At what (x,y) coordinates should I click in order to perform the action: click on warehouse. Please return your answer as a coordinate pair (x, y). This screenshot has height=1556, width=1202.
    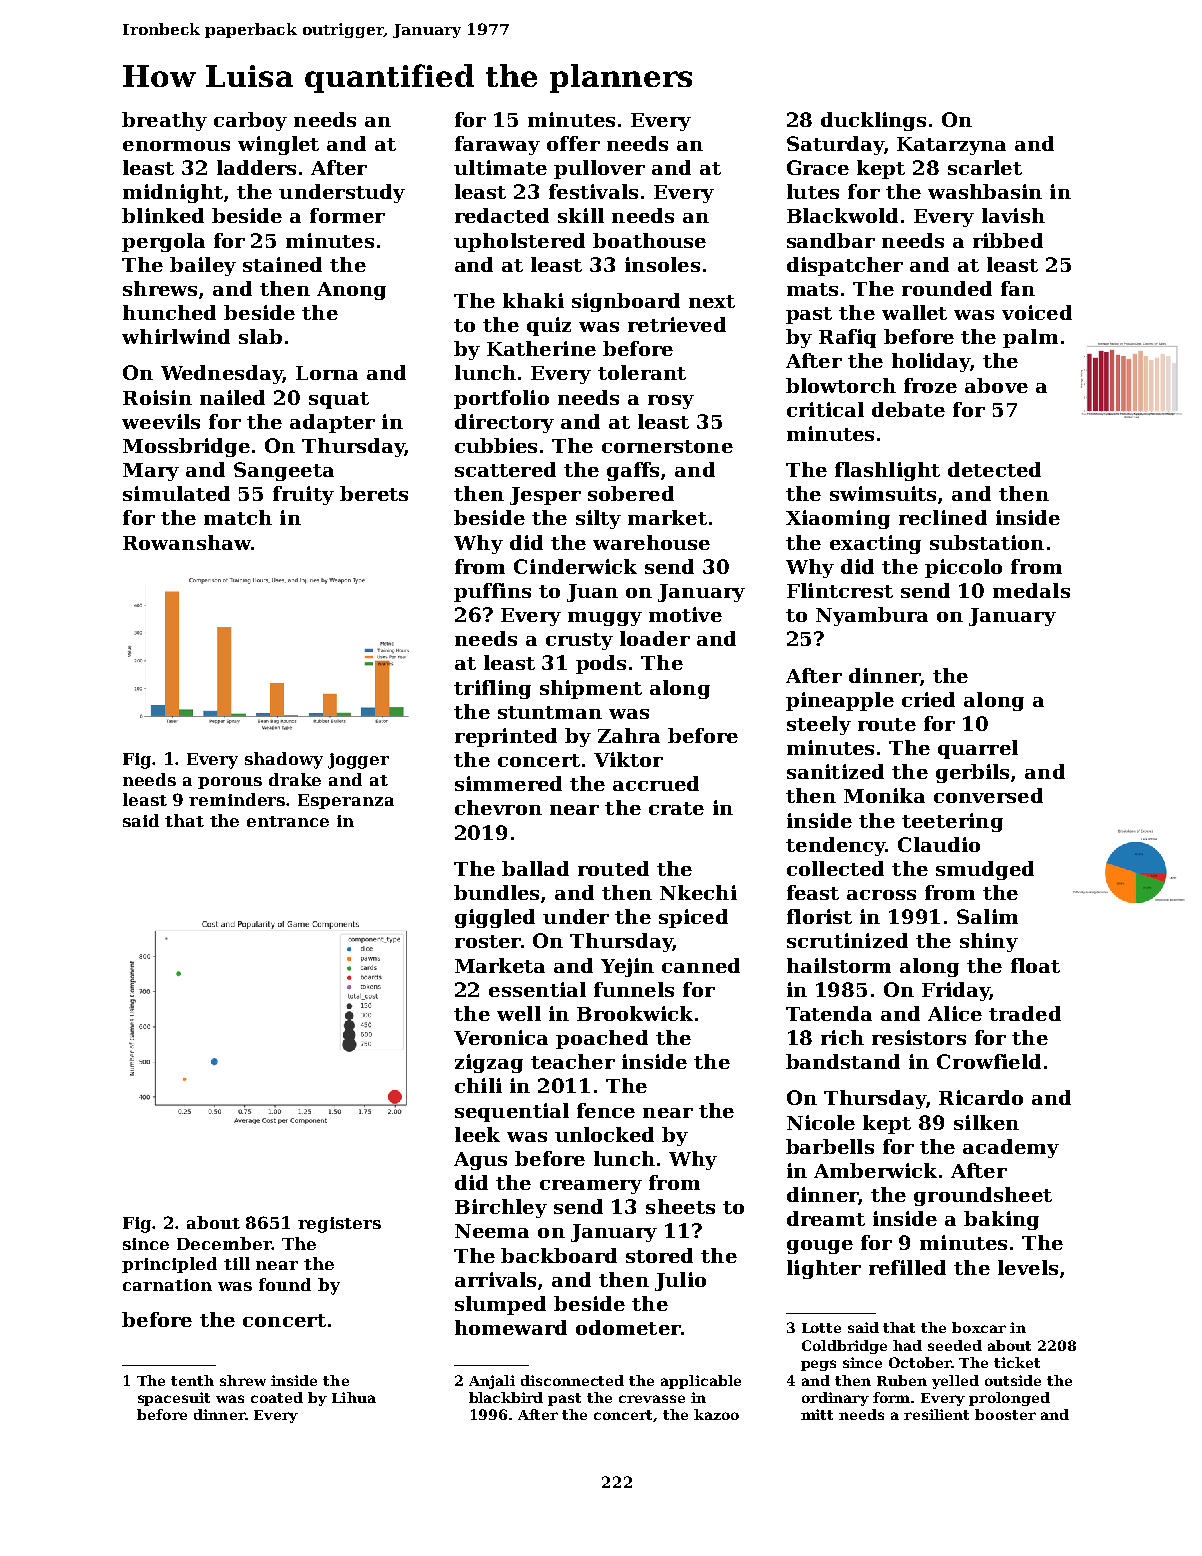
    Looking at the image, I should click on (651, 542).
